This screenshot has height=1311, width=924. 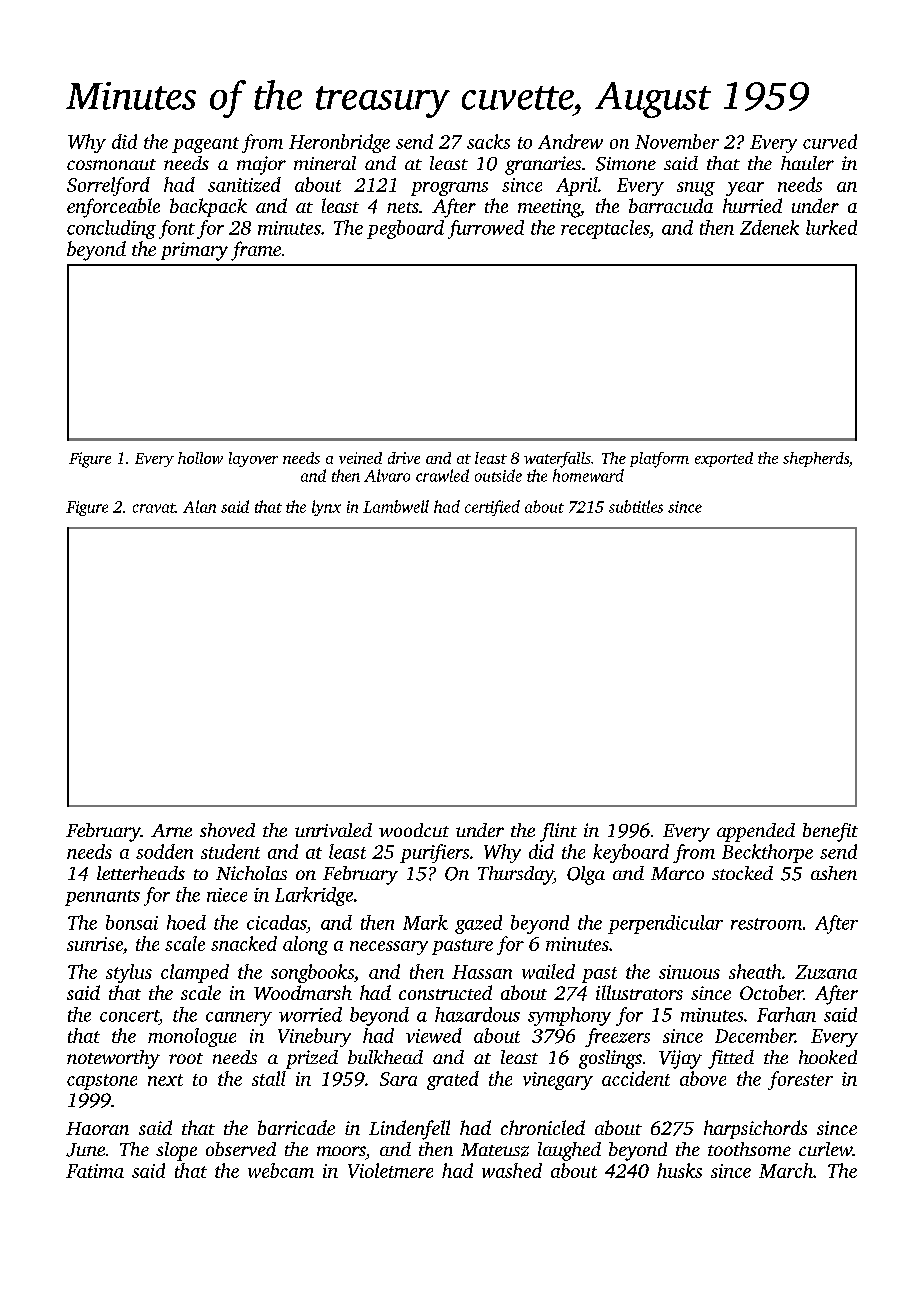 I want to click on certified, so click(x=492, y=508).
